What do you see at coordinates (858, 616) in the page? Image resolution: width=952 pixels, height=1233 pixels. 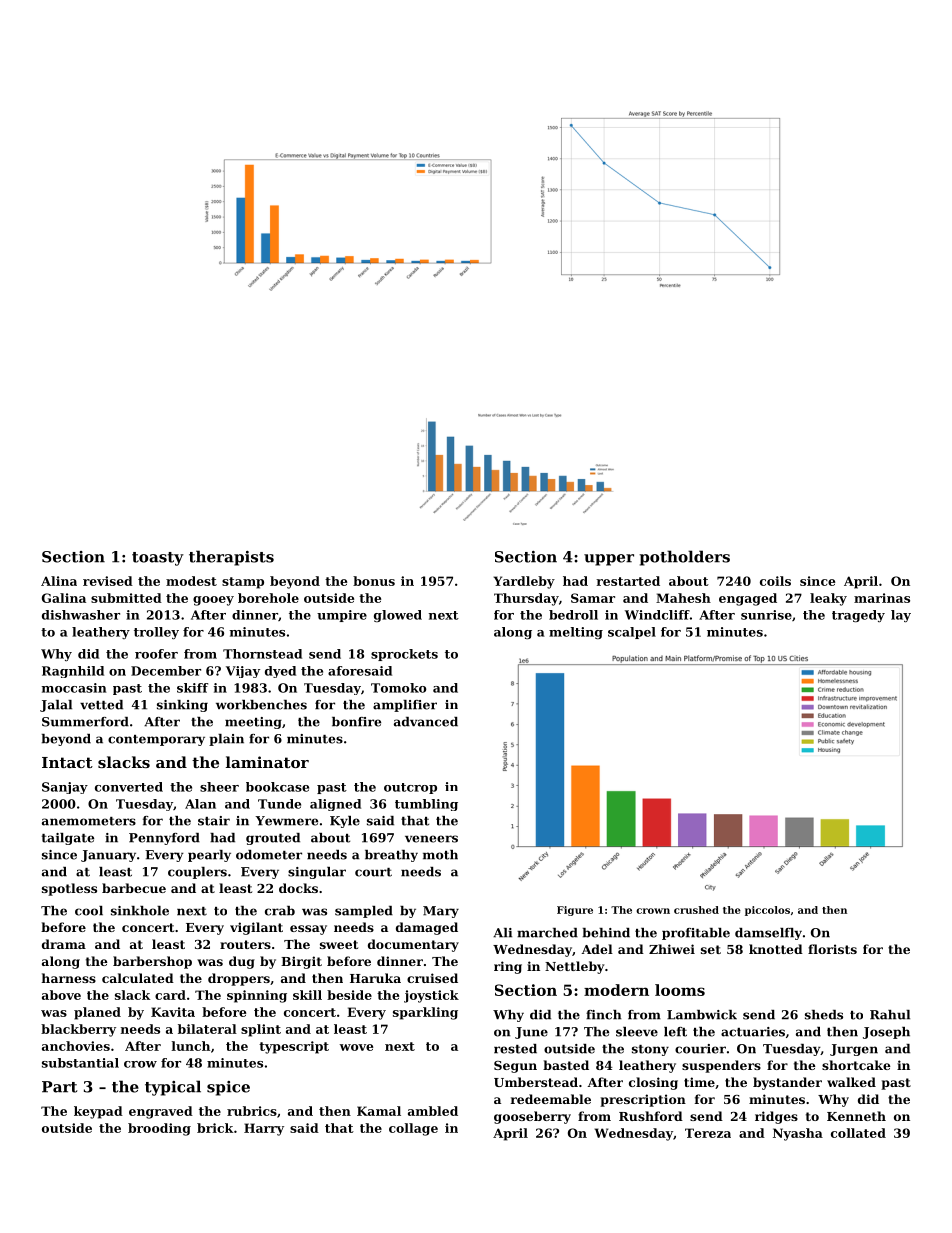 I see `tragedy` at bounding box center [858, 616].
